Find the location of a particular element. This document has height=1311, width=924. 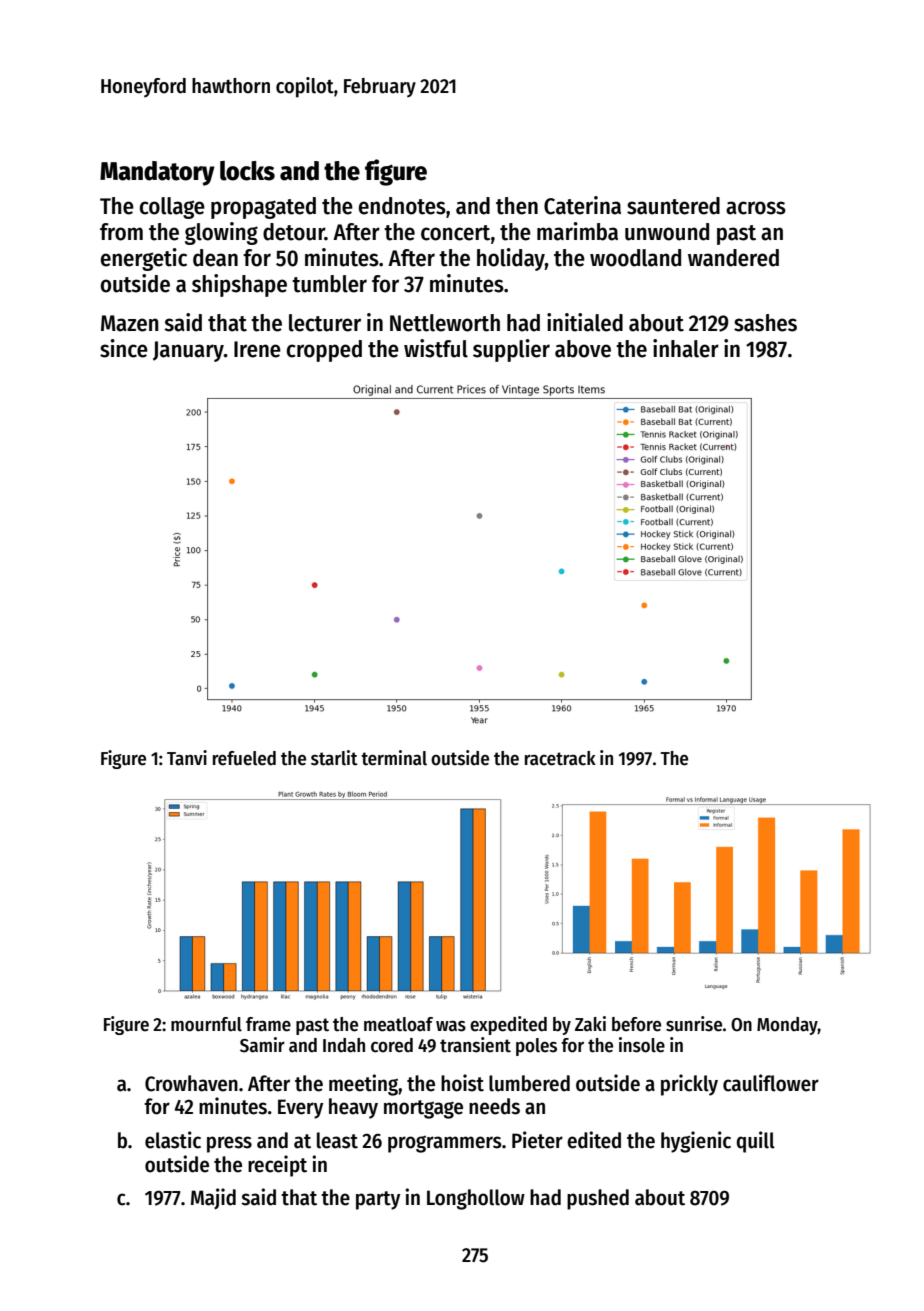

then is located at coordinates (517, 206).
